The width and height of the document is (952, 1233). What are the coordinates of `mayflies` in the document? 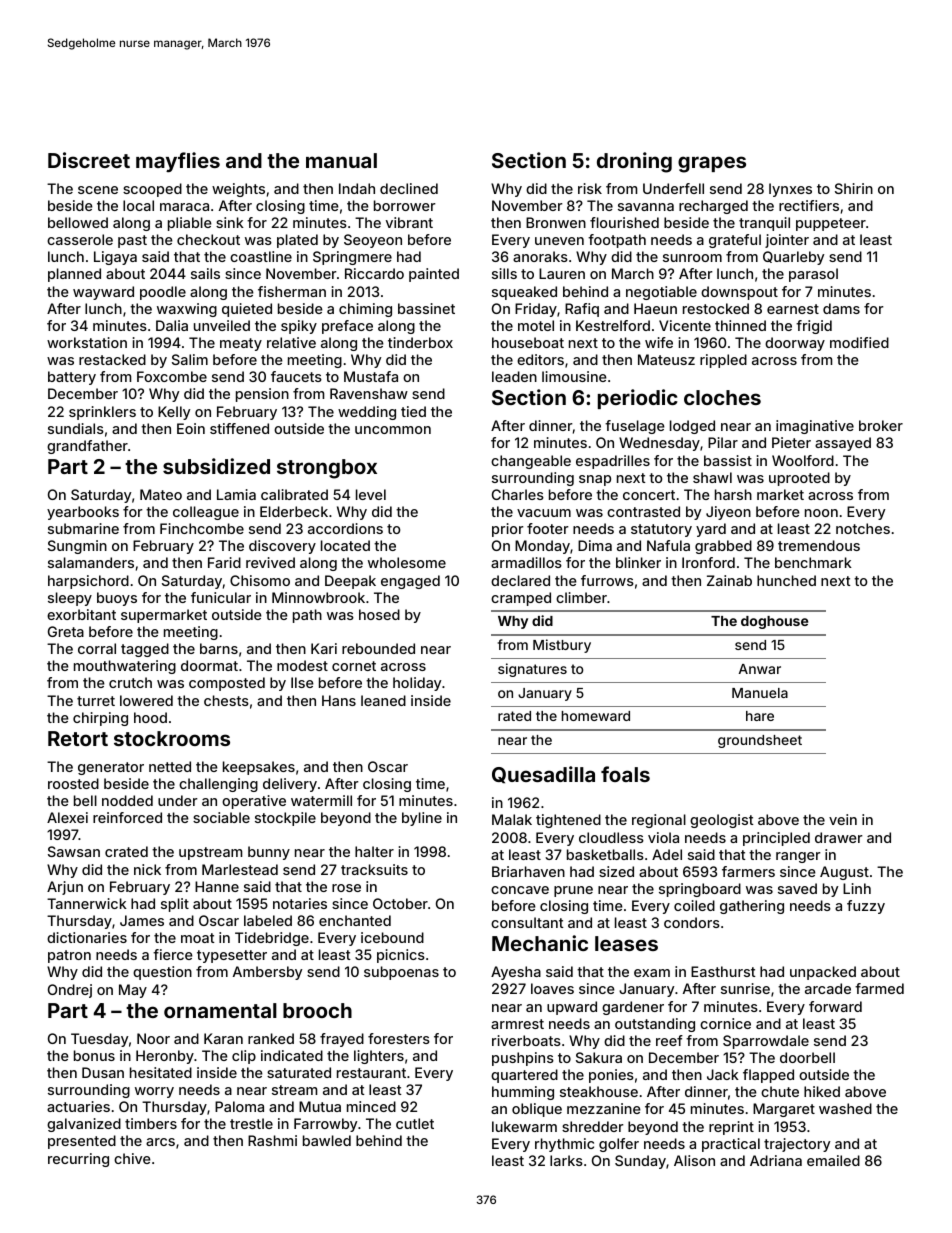 It's located at (178, 162).
